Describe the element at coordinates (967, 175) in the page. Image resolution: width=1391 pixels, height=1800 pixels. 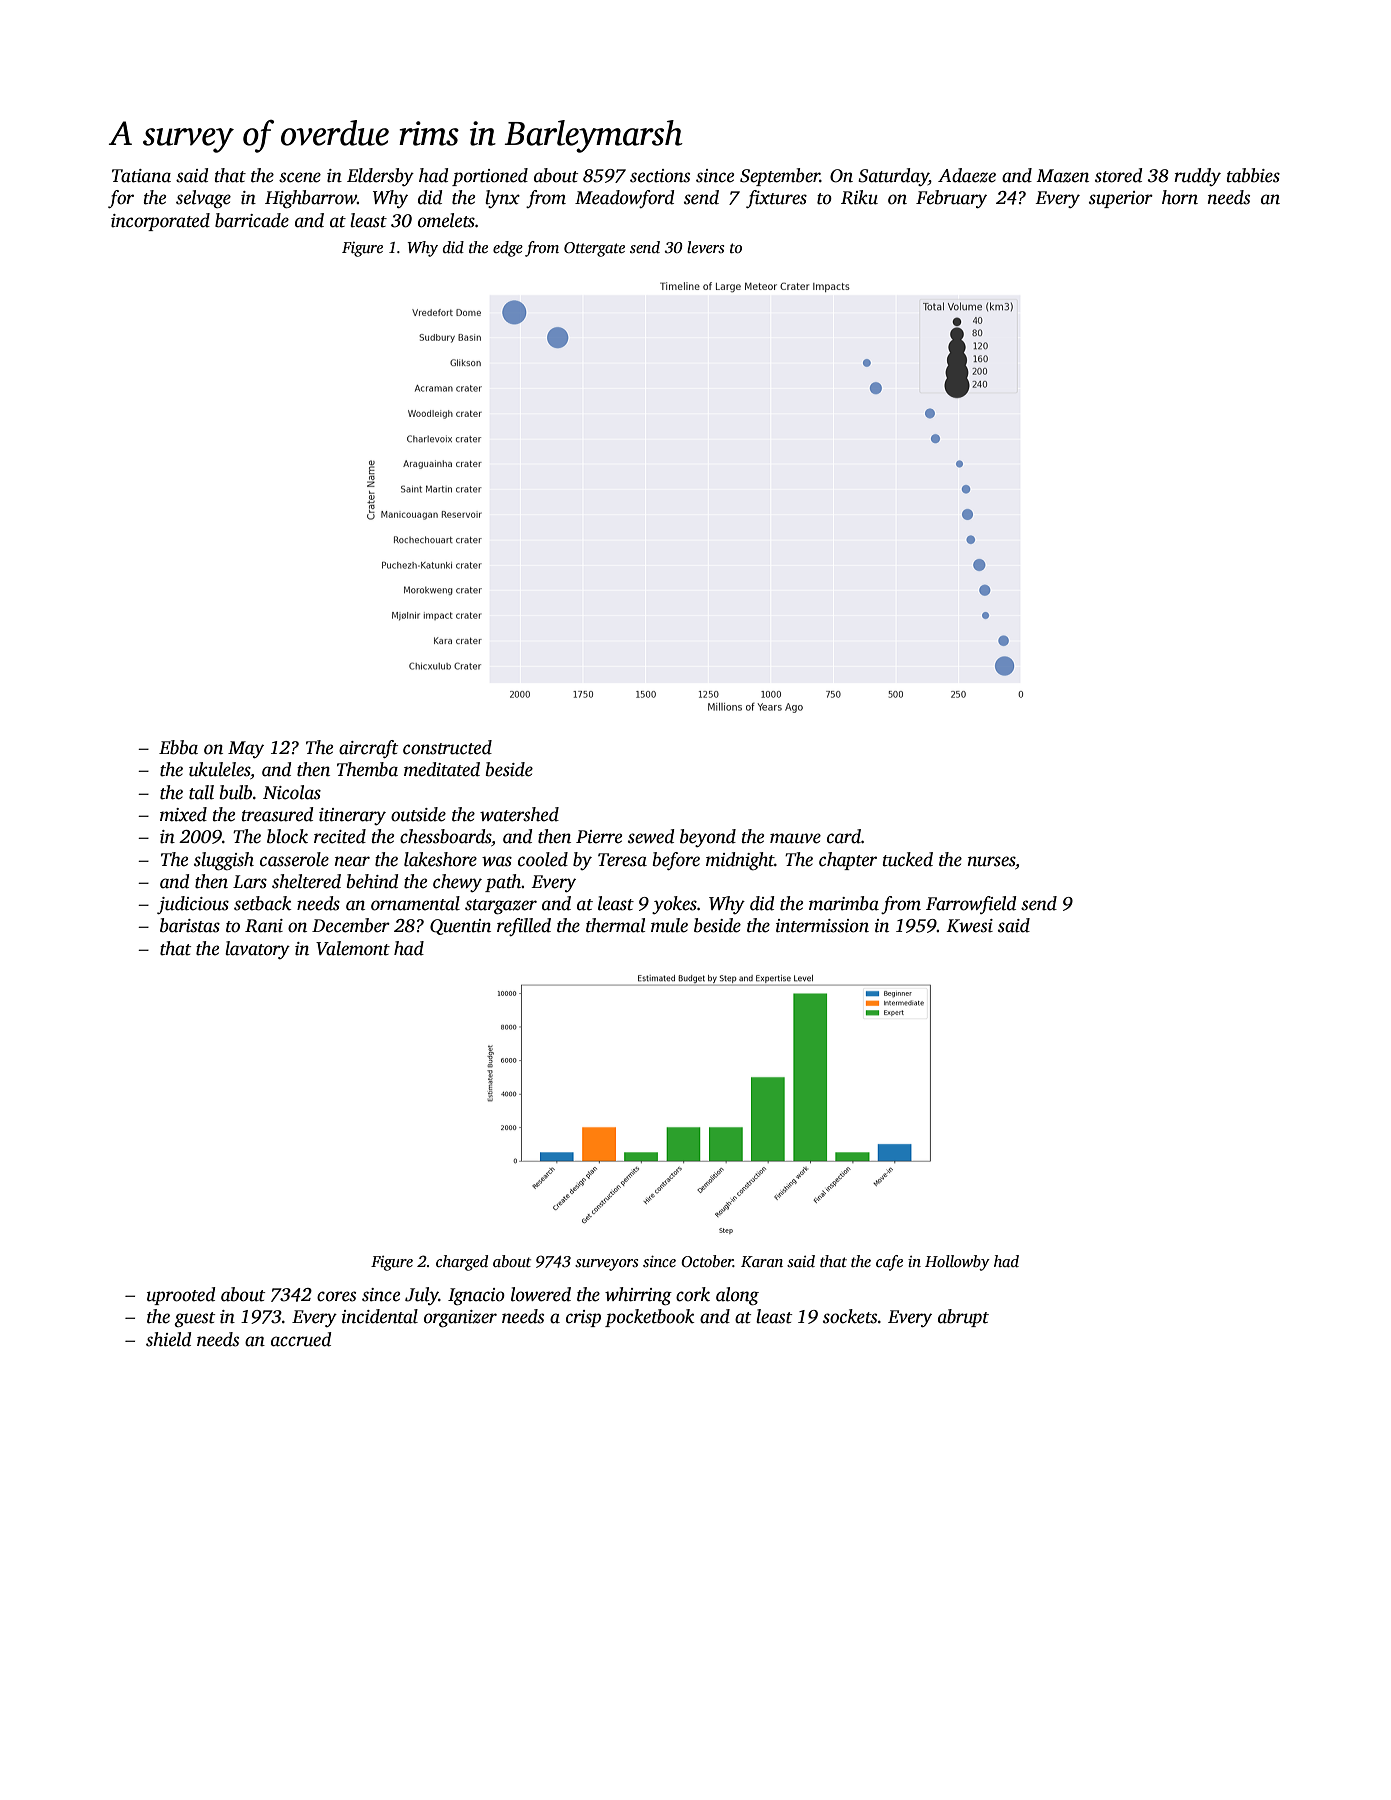
I see `Adaeze` at that location.
